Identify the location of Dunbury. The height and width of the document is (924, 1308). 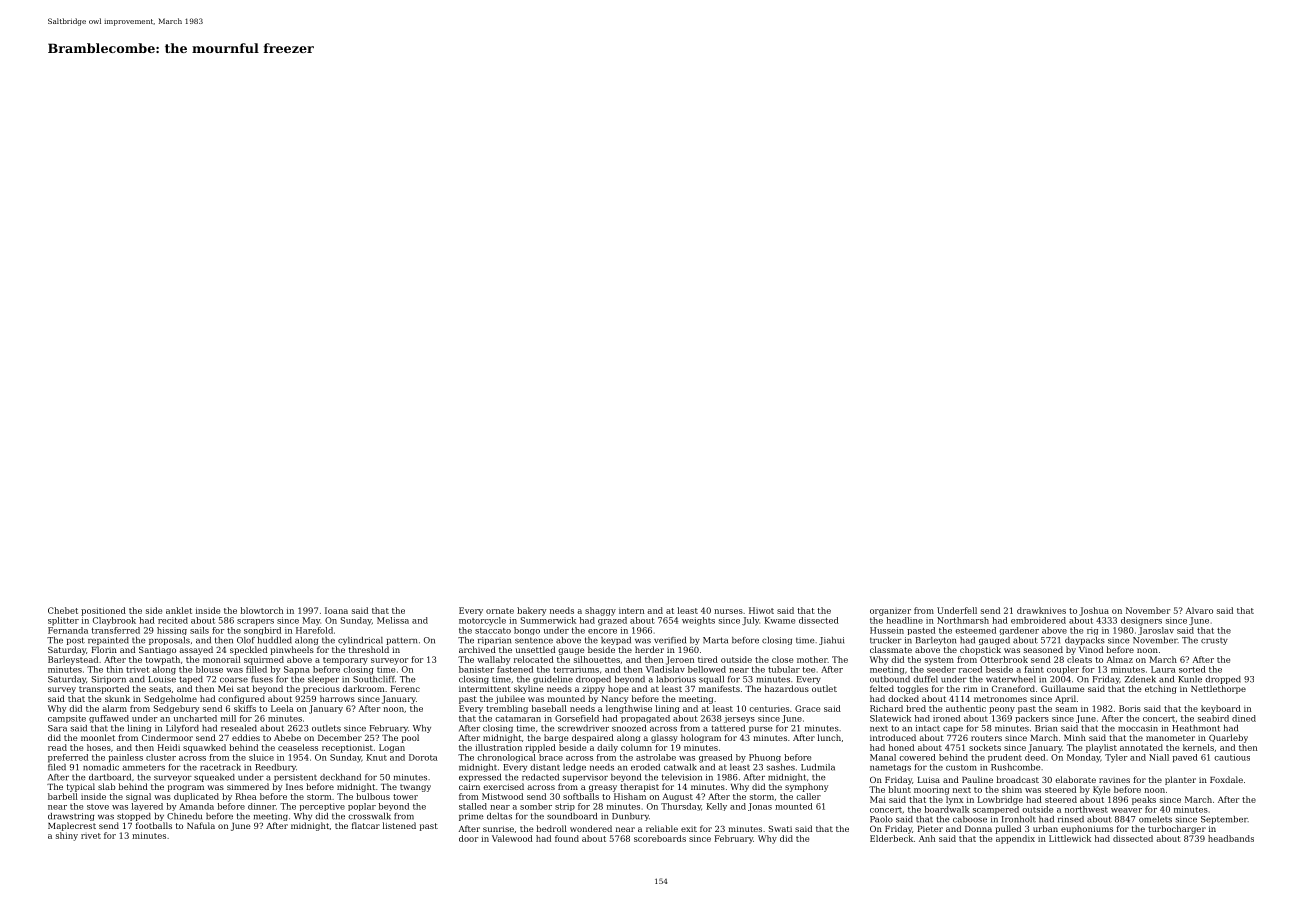
(630, 817).
